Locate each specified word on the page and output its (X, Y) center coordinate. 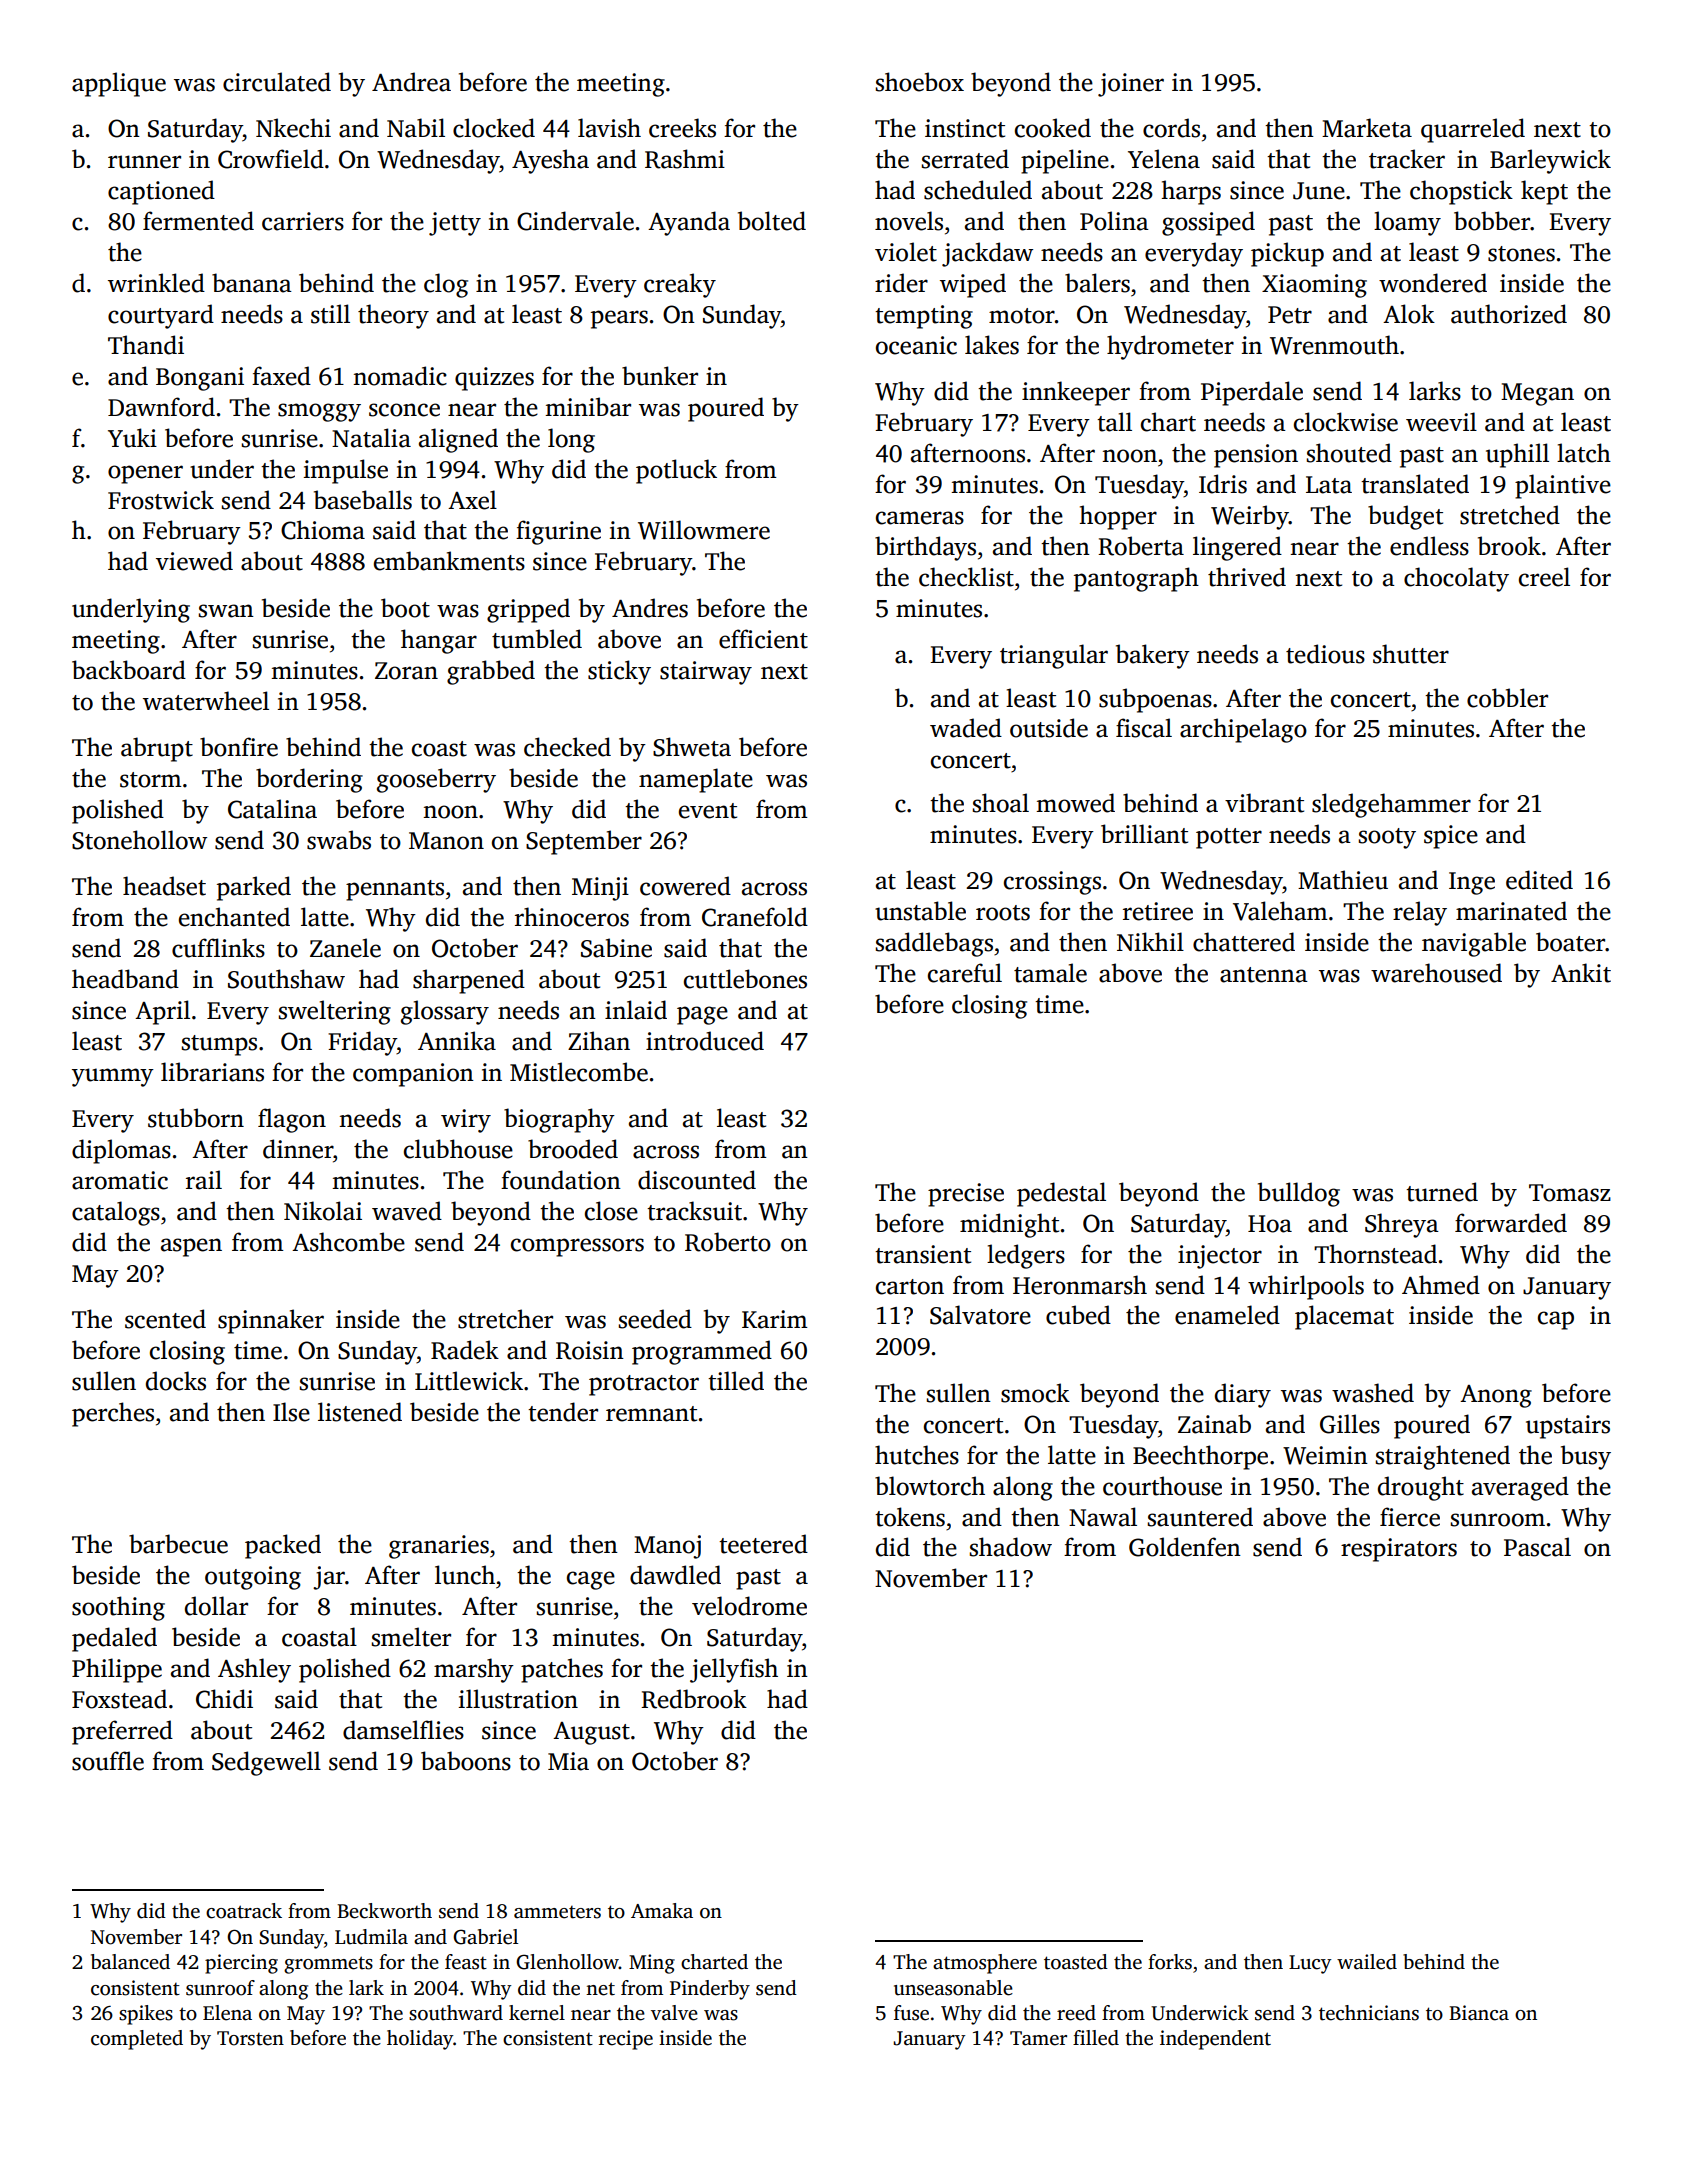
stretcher (505, 1319)
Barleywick (1550, 161)
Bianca (1479, 2013)
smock (1035, 1393)
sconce (404, 410)
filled (1096, 2038)
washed (1373, 1393)
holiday (420, 2040)
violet (906, 252)
